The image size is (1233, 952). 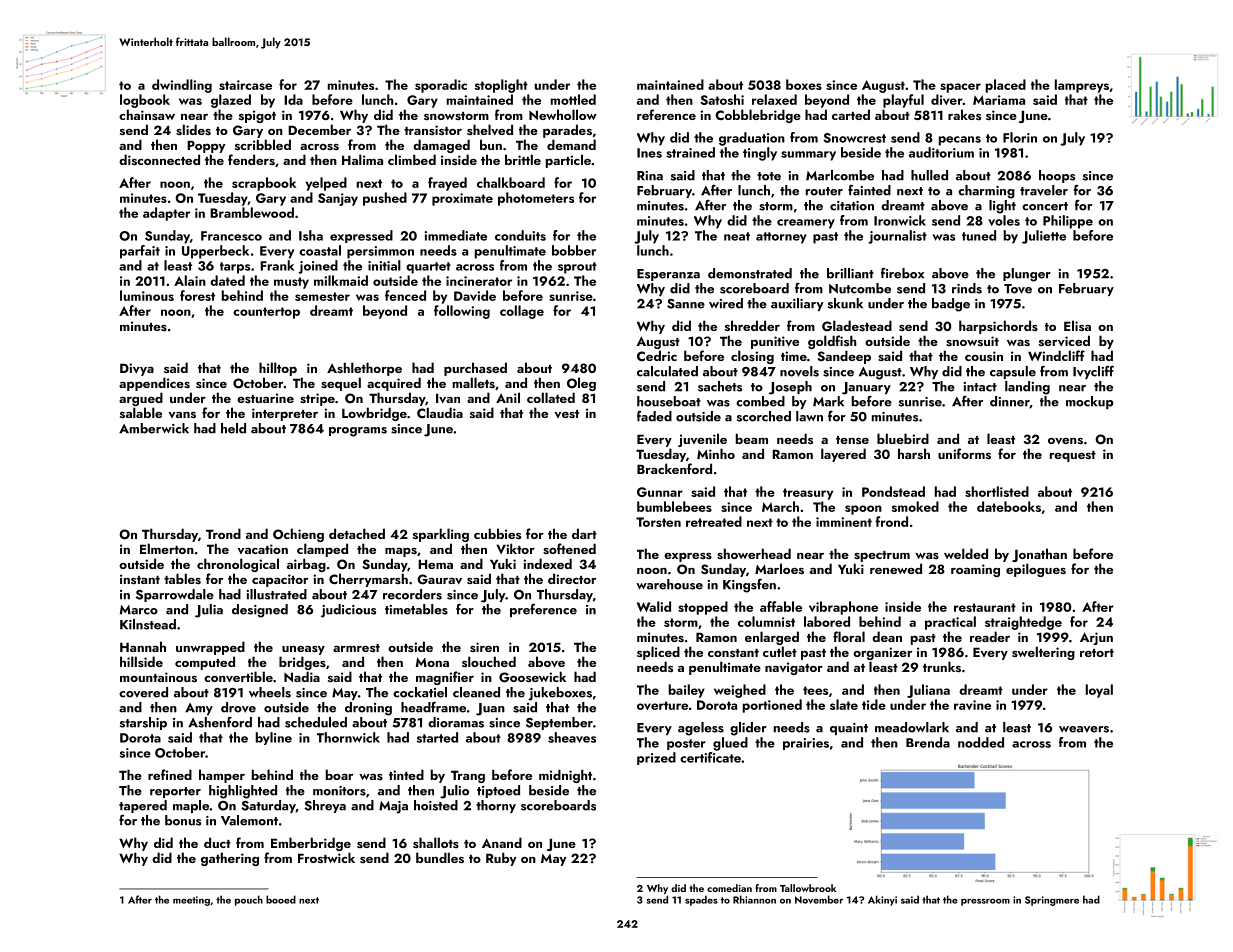 I want to click on restaurant, so click(x=985, y=607).
